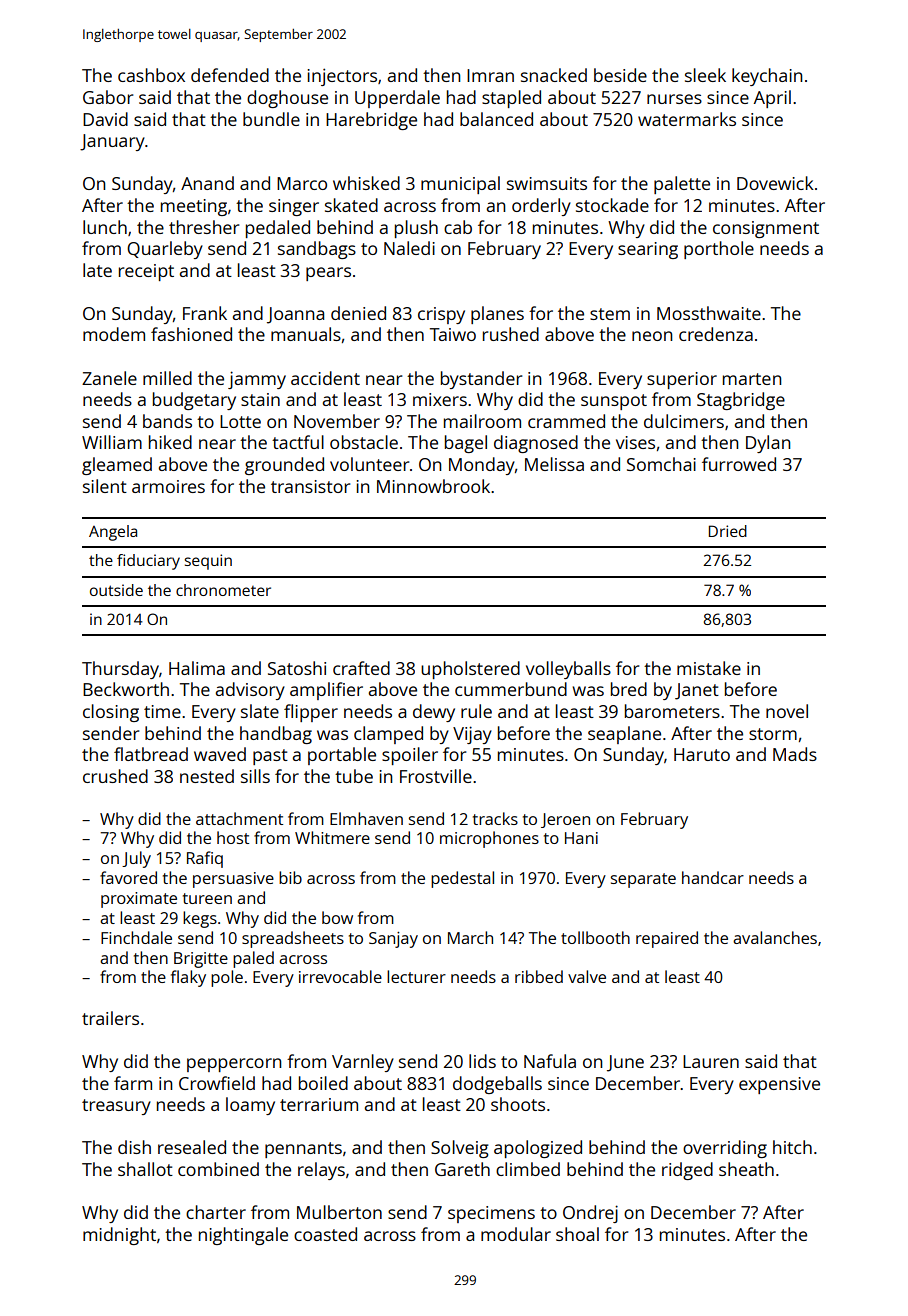  Describe the element at coordinates (775, 183) in the page. I see `Dovewick` at that location.
